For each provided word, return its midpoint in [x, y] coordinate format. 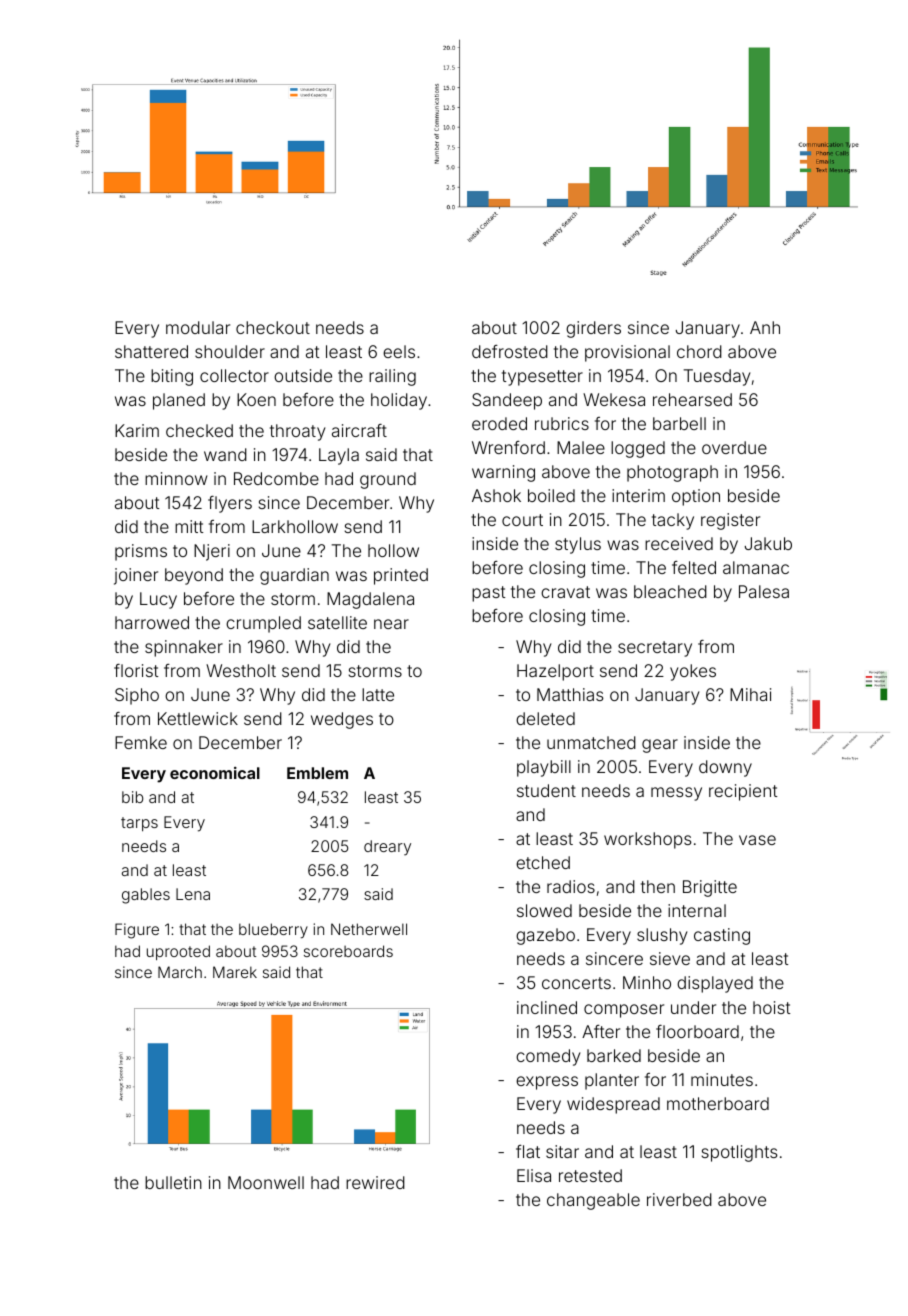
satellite [337, 622]
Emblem [317, 773]
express [547, 1083]
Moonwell [266, 1182]
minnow [176, 478]
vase [757, 840]
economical [215, 773]
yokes [693, 672]
